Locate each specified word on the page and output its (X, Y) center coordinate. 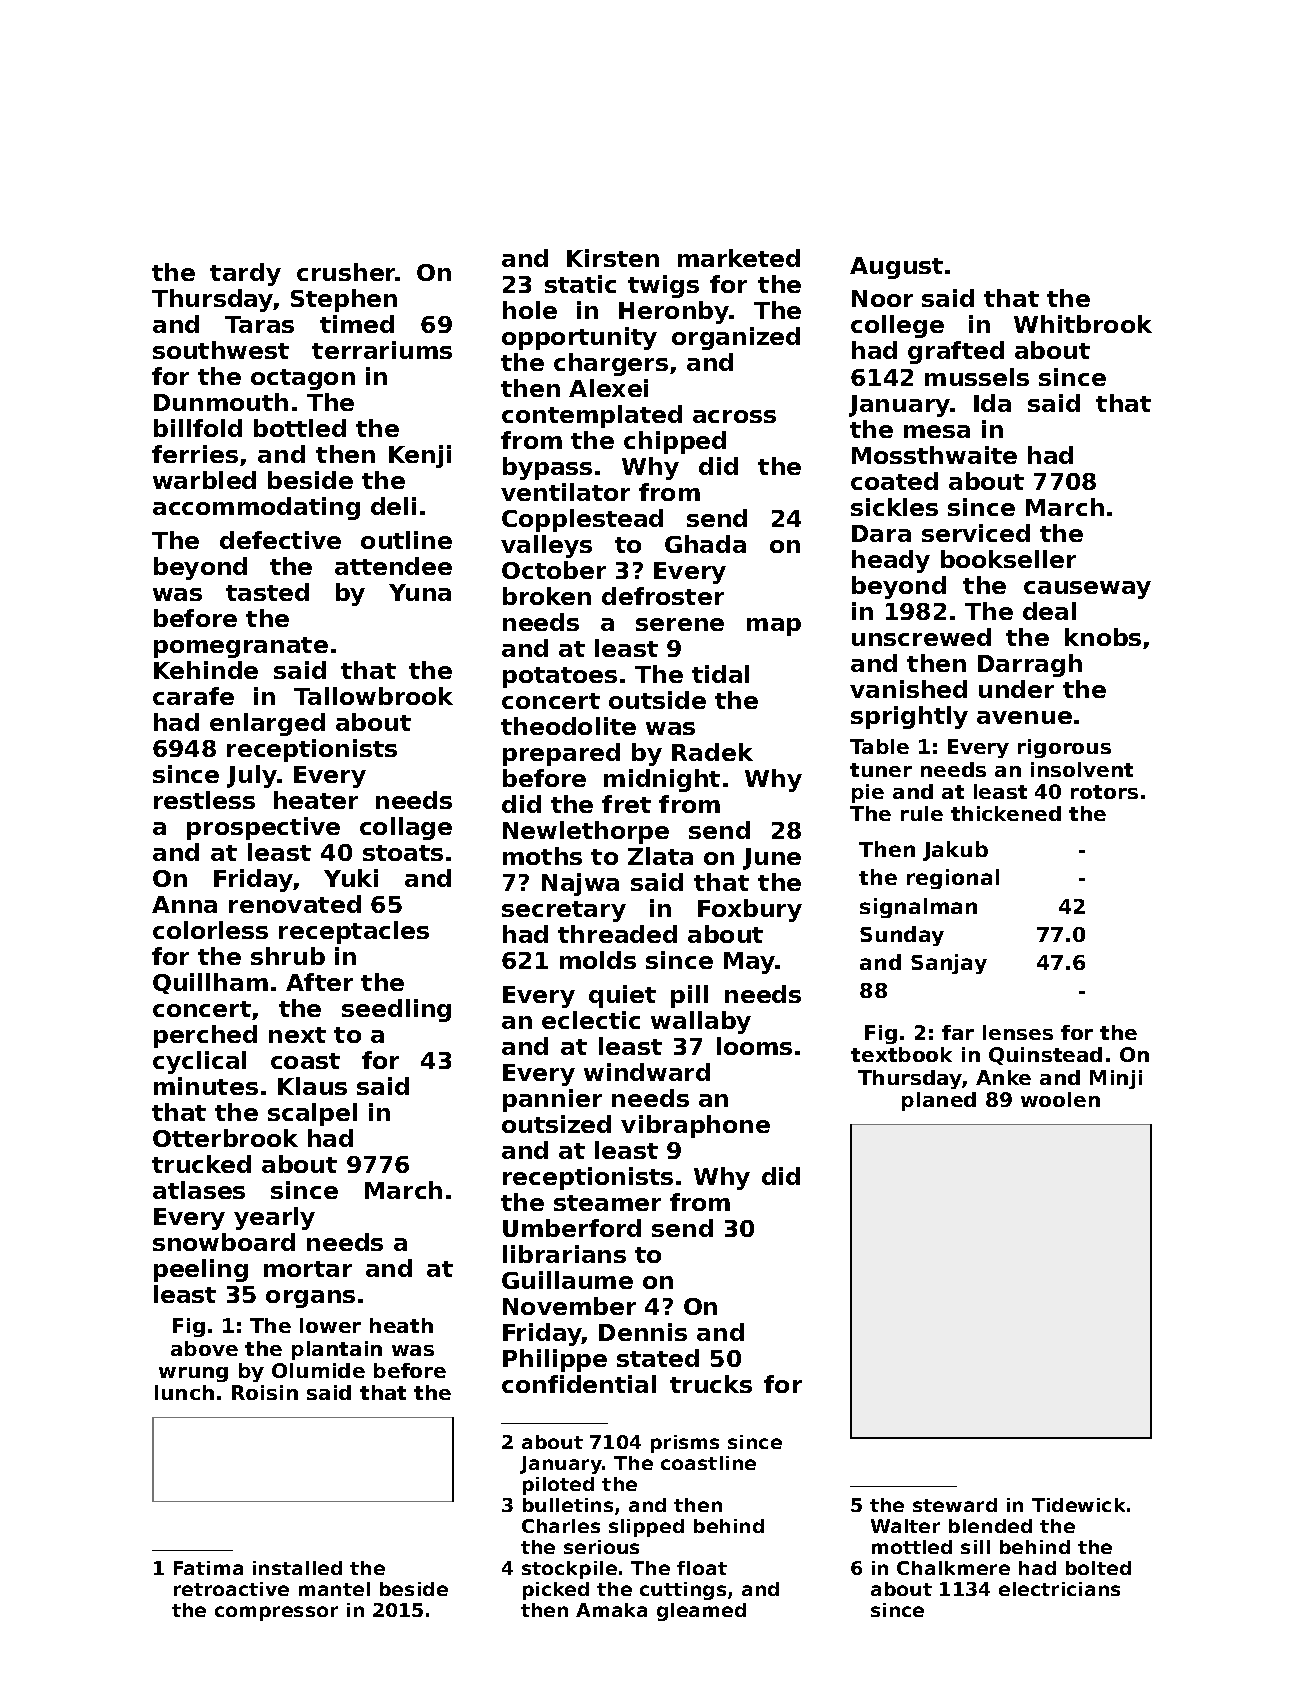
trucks (711, 1384)
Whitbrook (1083, 324)
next (297, 1035)
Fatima (208, 1568)
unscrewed (921, 637)
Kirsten (613, 258)
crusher (346, 272)
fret (626, 804)
